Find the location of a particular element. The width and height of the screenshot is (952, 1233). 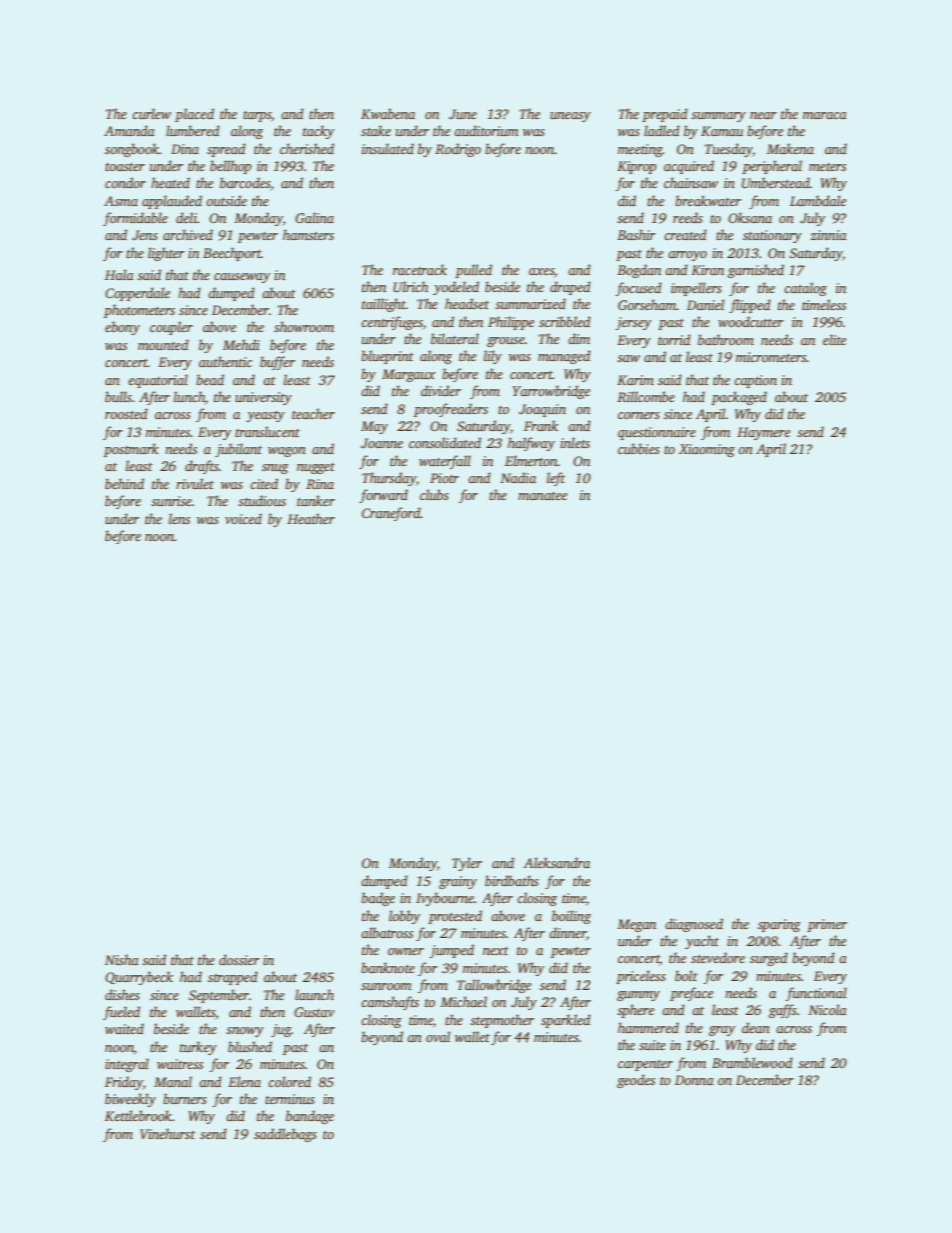

curlew is located at coordinates (151, 113).
